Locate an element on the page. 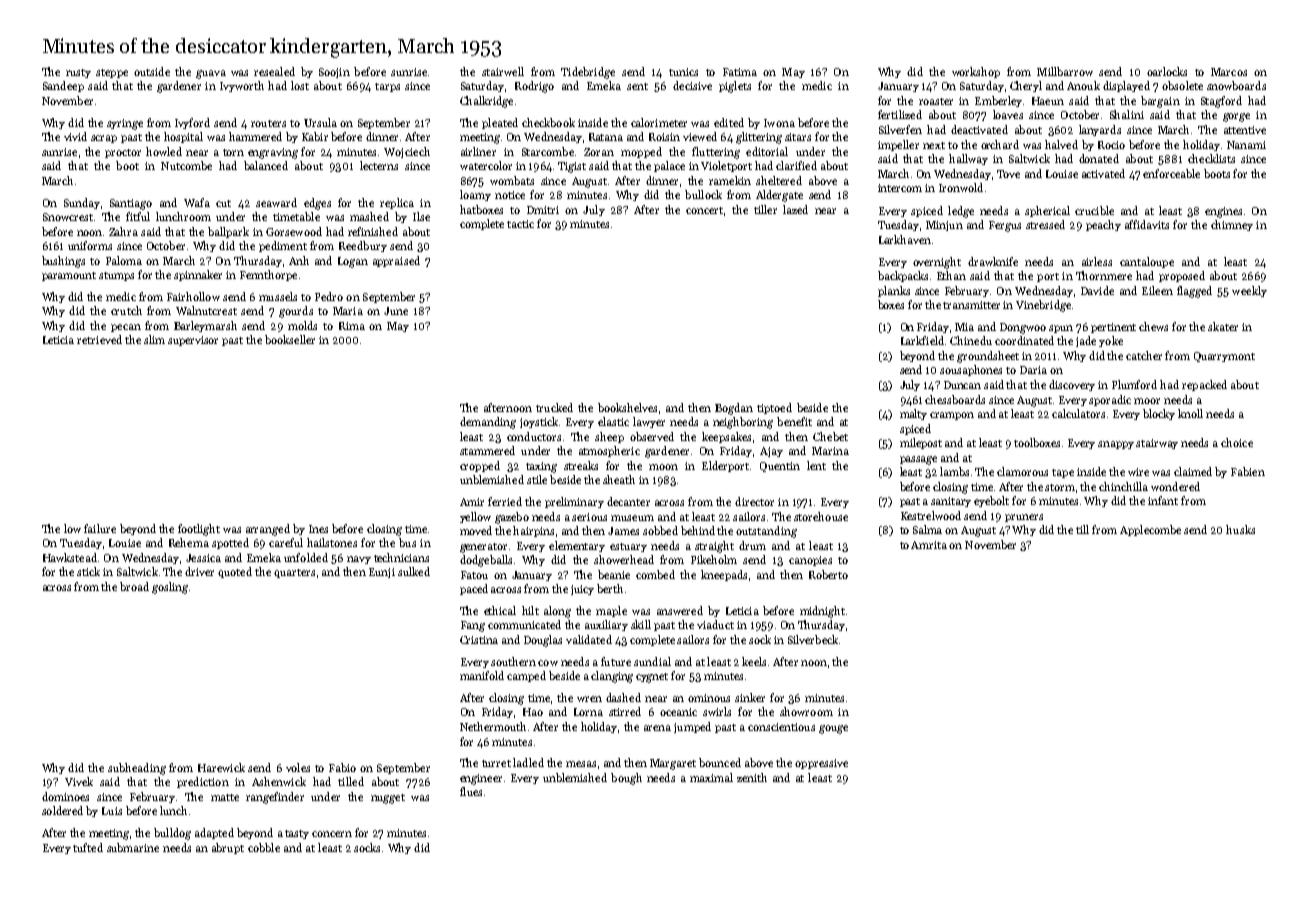  oarlocks is located at coordinates (1167, 71).
